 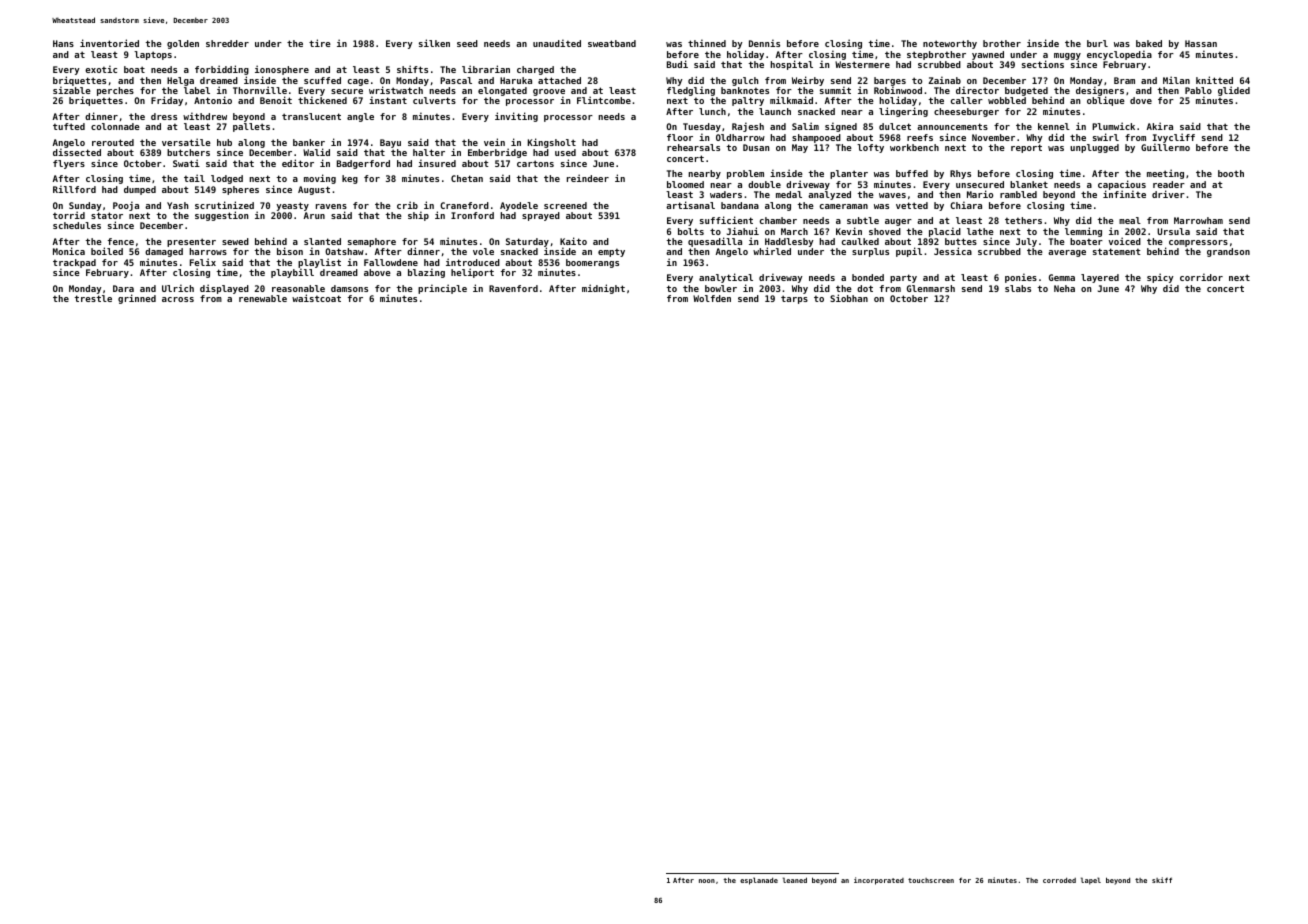 What do you see at coordinates (316, 298) in the document?
I see `waistcoat` at bounding box center [316, 298].
